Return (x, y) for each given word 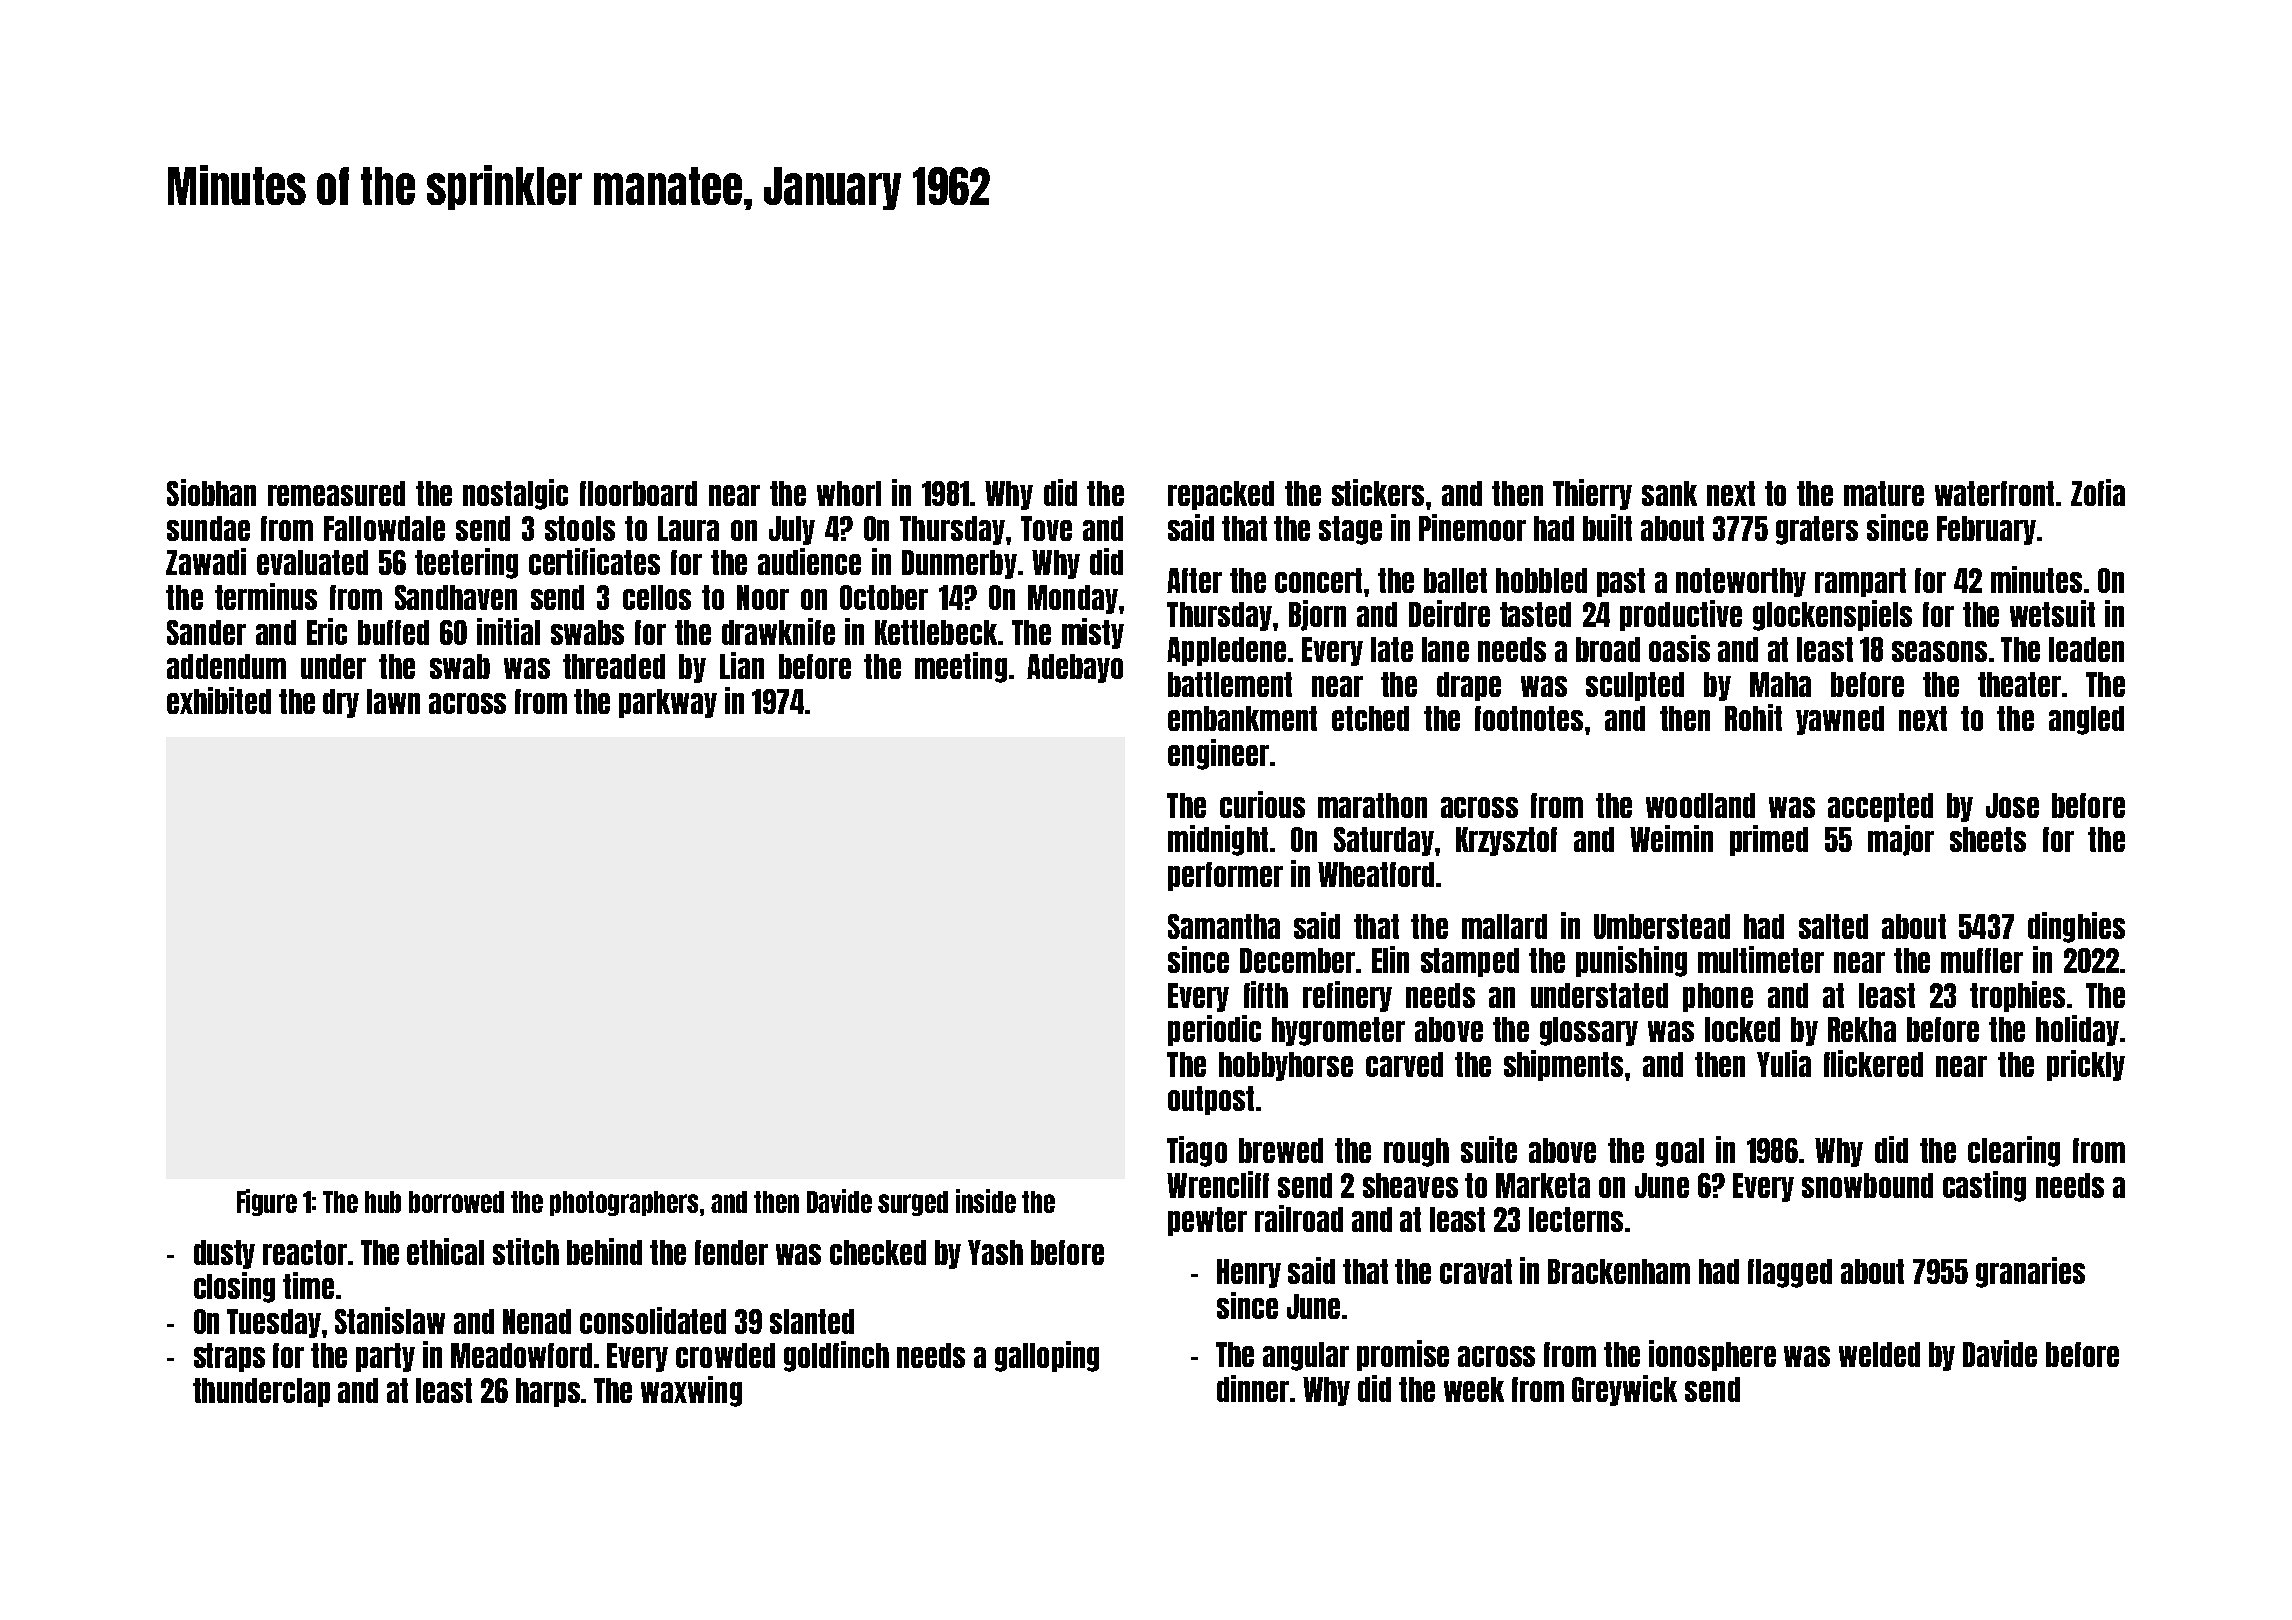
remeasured (336, 493)
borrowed (456, 1202)
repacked (1221, 495)
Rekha (1862, 1029)
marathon (1372, 805)
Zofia (2098, 492)
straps (229, 1357)
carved (1404, 1064)
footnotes (1529, 718)
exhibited (219, 700)
